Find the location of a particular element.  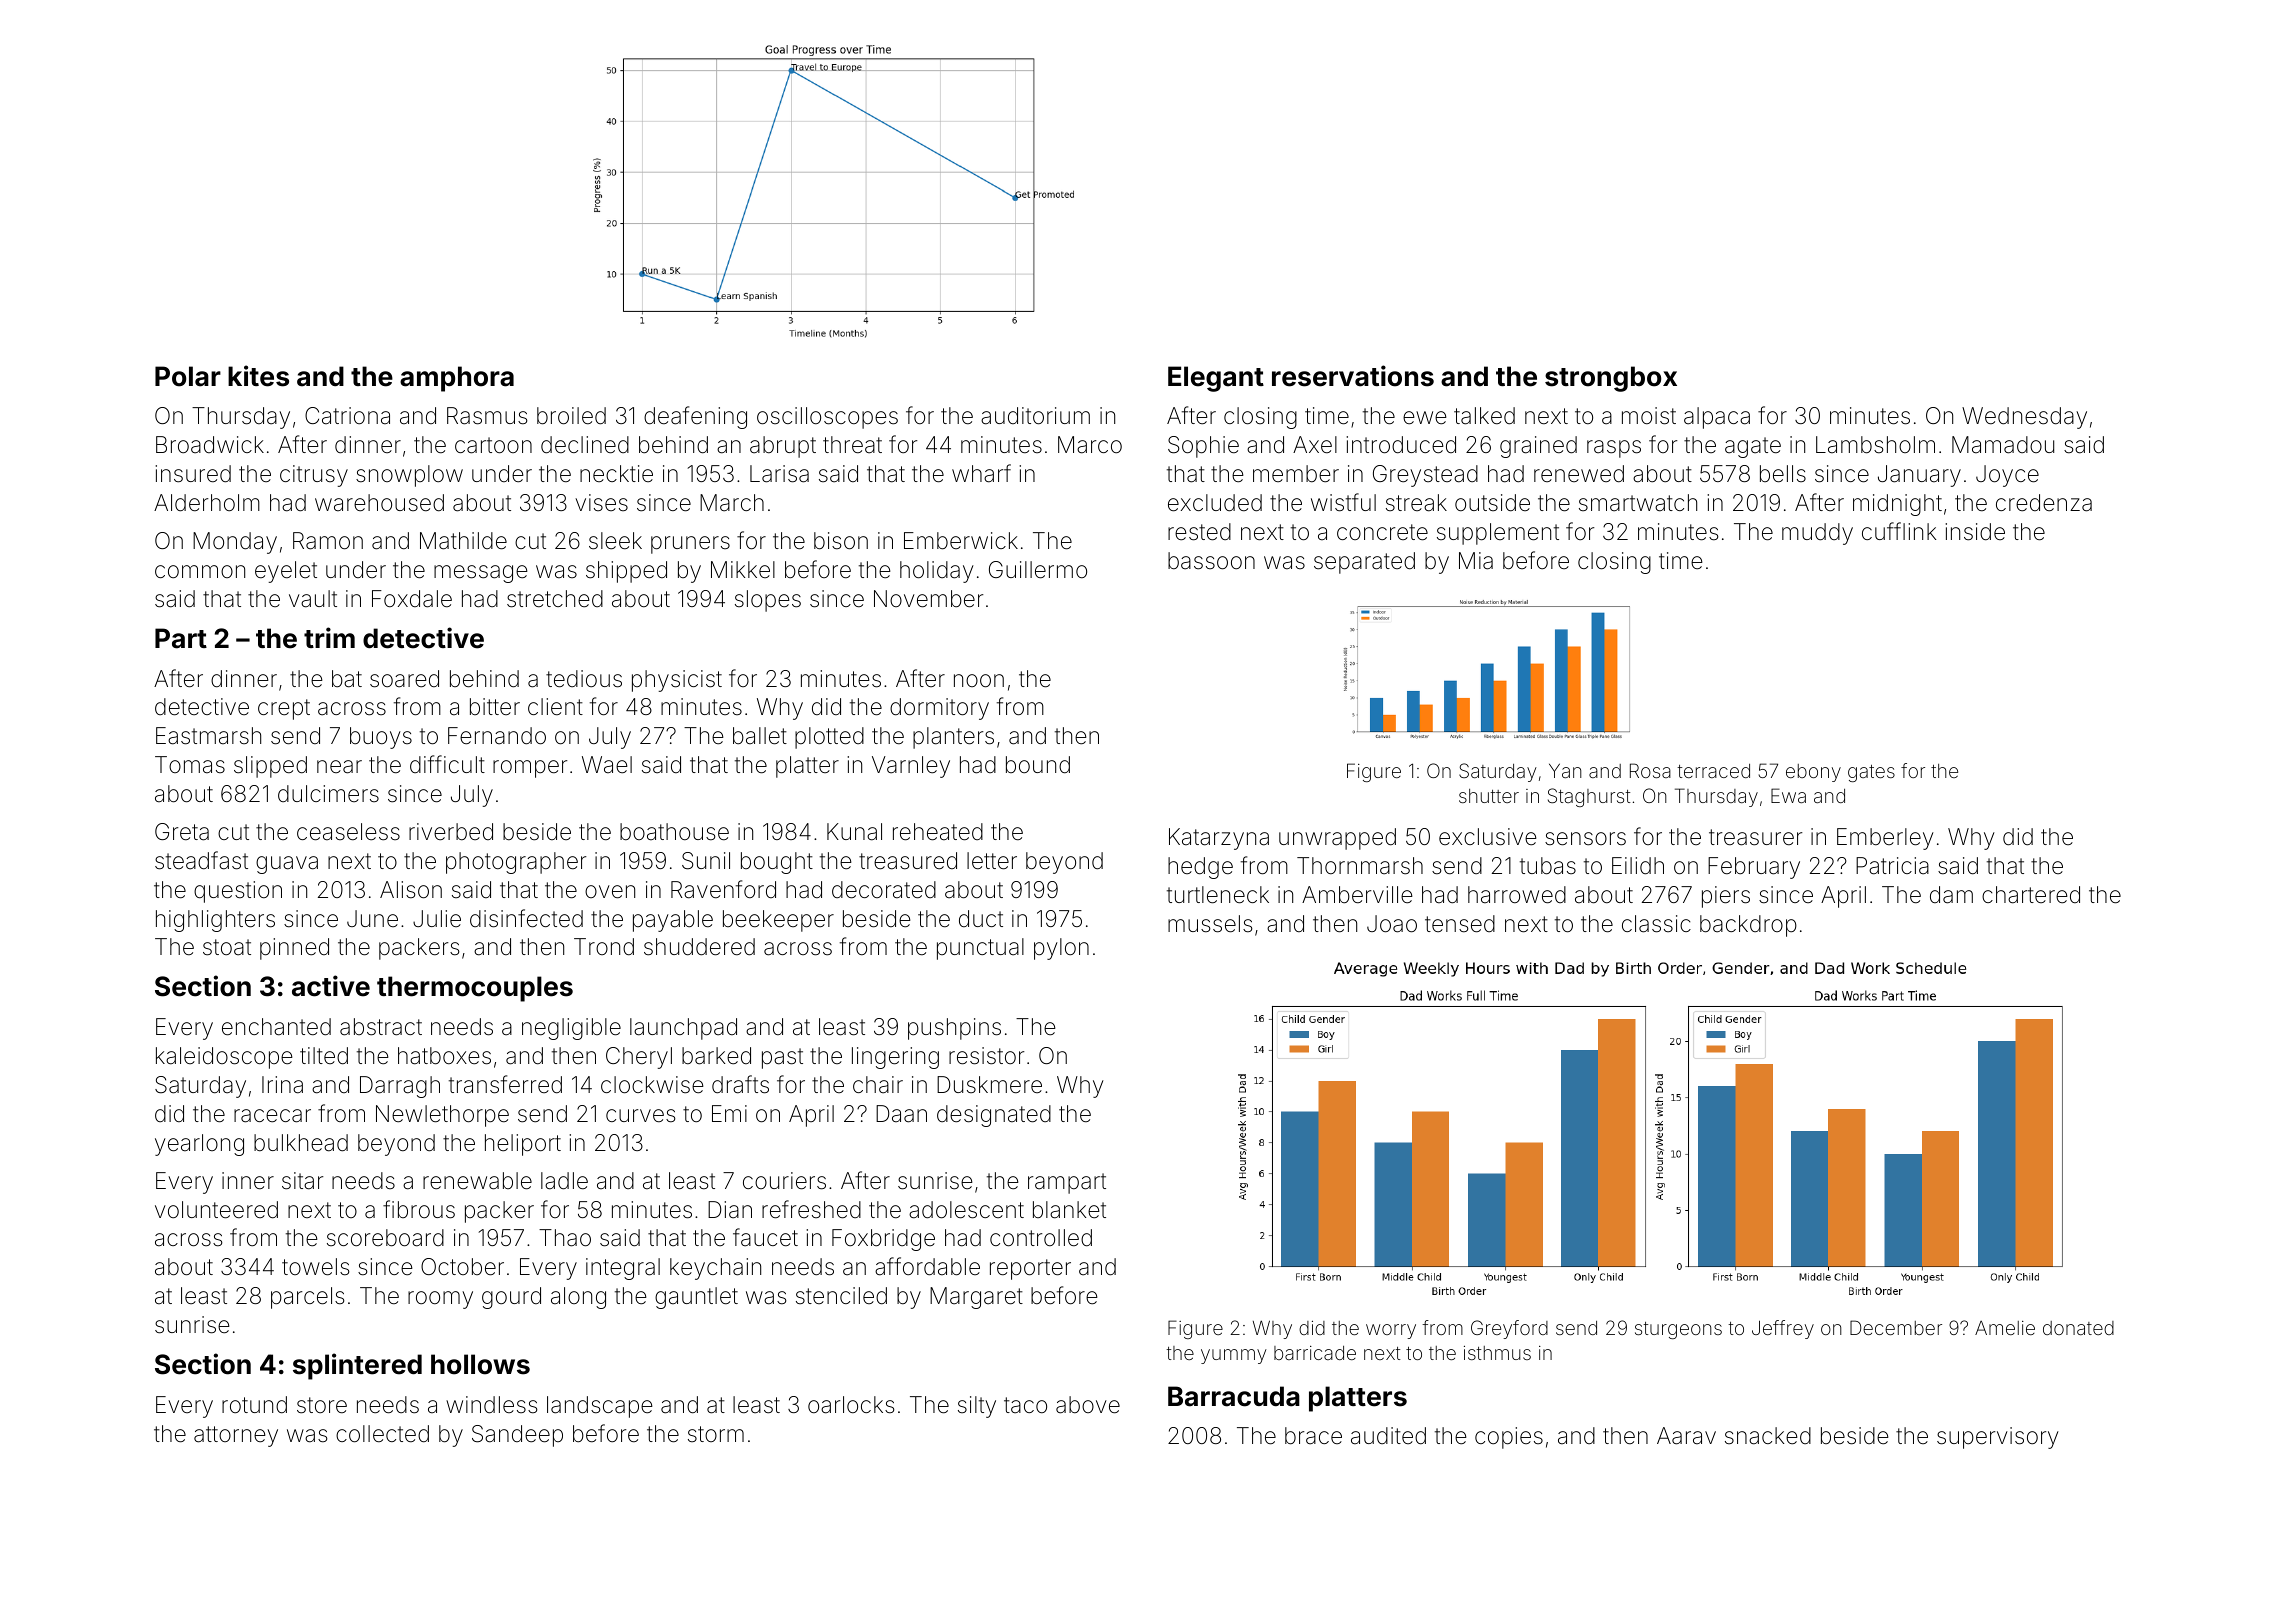

amphora is located at coordinates (457, 379).
